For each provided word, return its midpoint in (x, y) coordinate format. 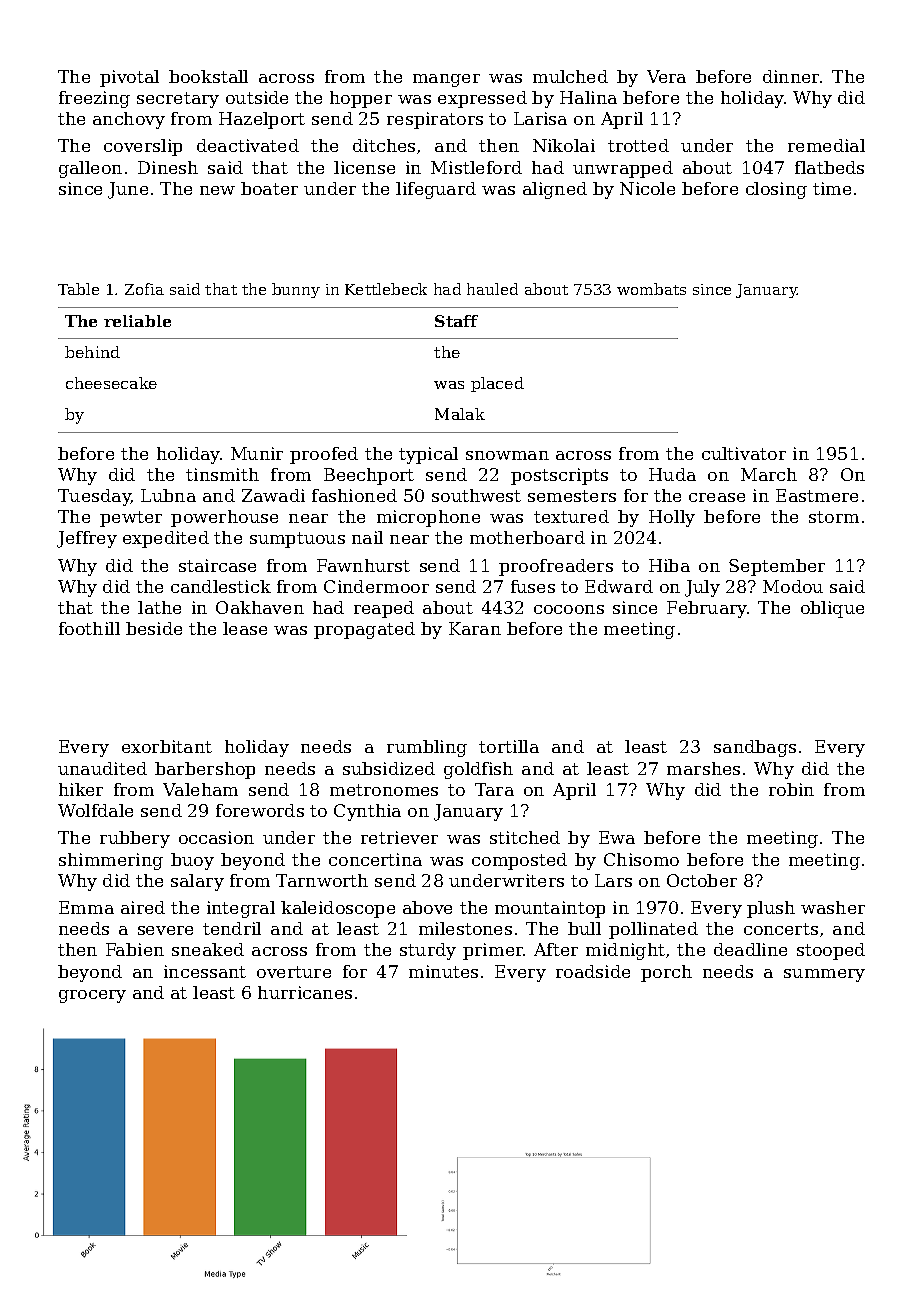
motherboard (527, 537)
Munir (257, 453)
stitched (525, 837)
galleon (90, 169)
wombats (651, 289)
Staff (456, 321)
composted (519, 861)
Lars (613, 880)
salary (197, 882)
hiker (81, 789)
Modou (793, 586)
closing (776, 190)
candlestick (221, 586)
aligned (555, 190)
